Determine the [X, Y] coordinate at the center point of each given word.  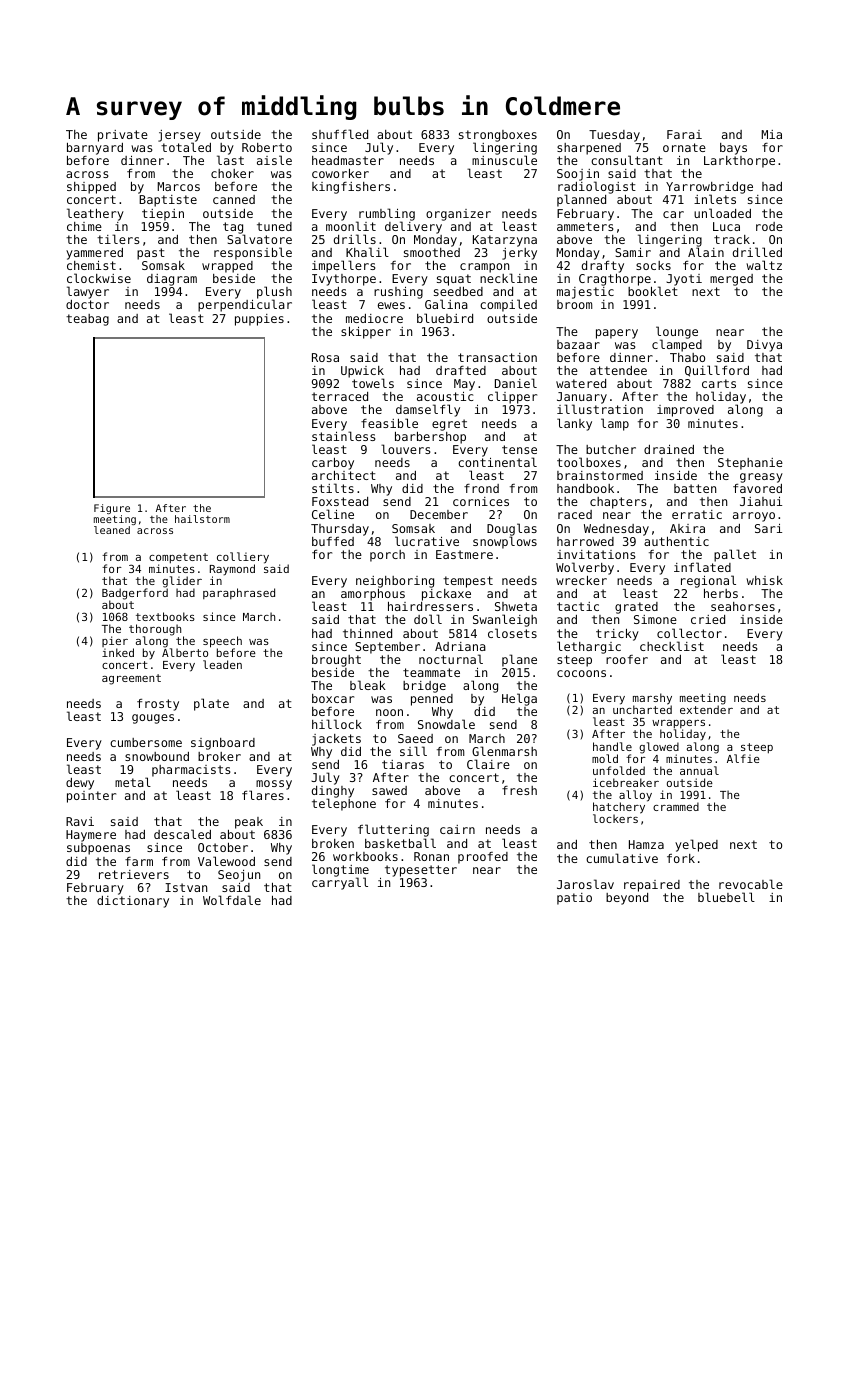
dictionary [133, 902]
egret [449, 425]
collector [689, 633]
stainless [344, 436]
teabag [87, 320]
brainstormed [600, 475]
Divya [764, 346]
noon [389, 712]
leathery [95, 214]
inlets [715, 199]
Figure [112, 509]
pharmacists [191, 771]
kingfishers [351, 188]
